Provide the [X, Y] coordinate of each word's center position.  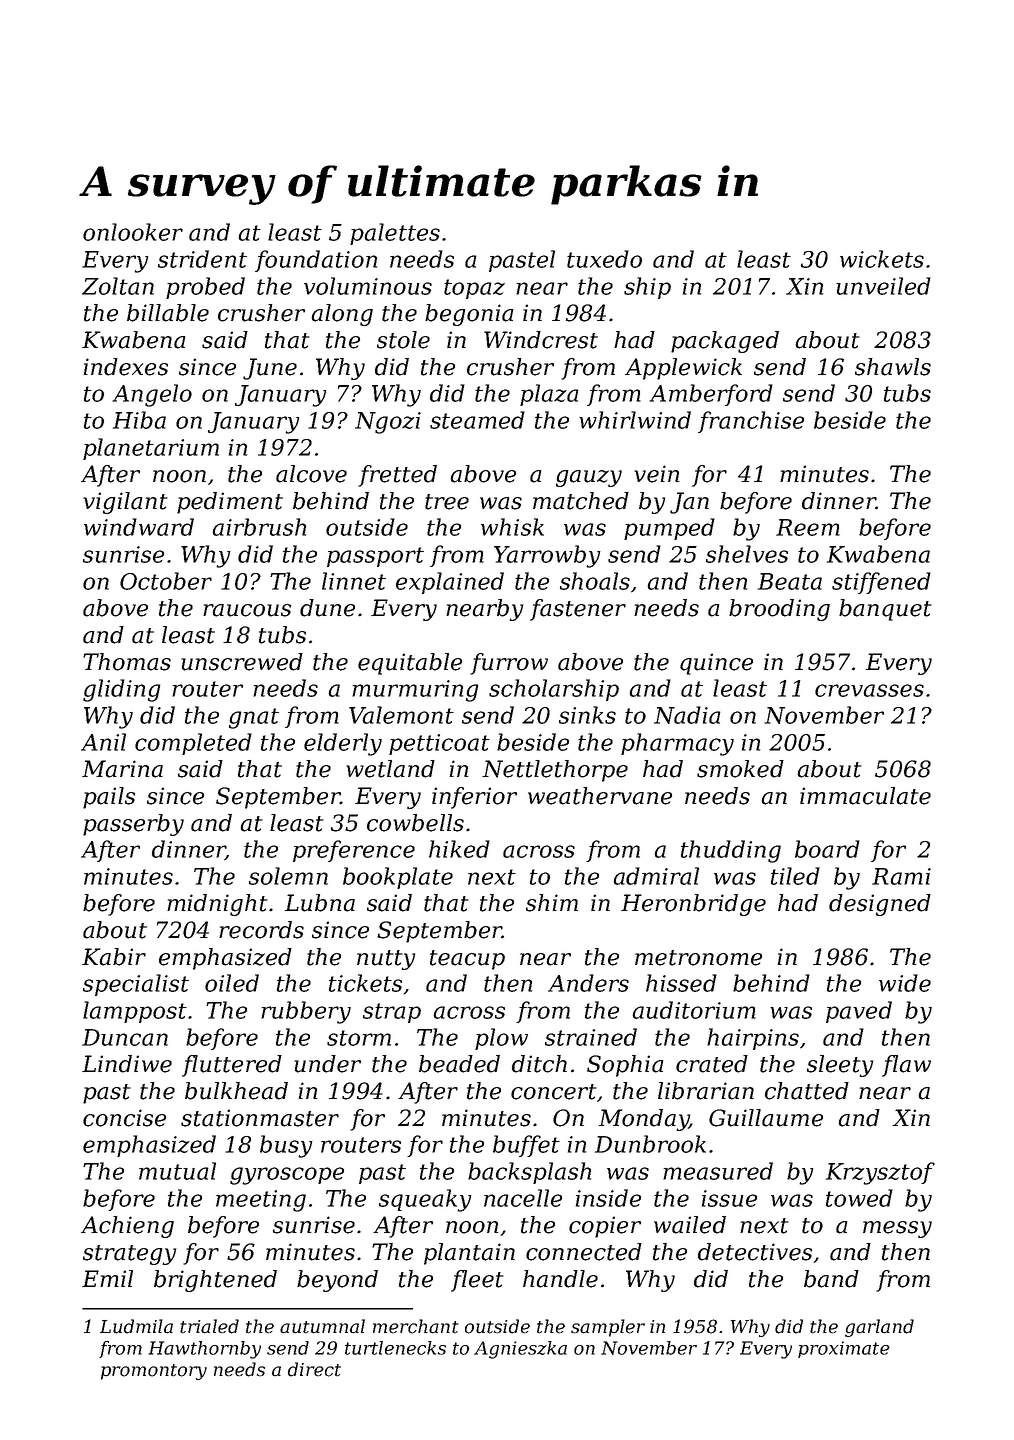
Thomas [127, 662]
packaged [725, 342]
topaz [474, 289]
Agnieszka [520, 1350]
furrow [509, 664]
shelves [747, 554]
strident [202, 259]
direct [314, 1369]
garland [879, 1328]
